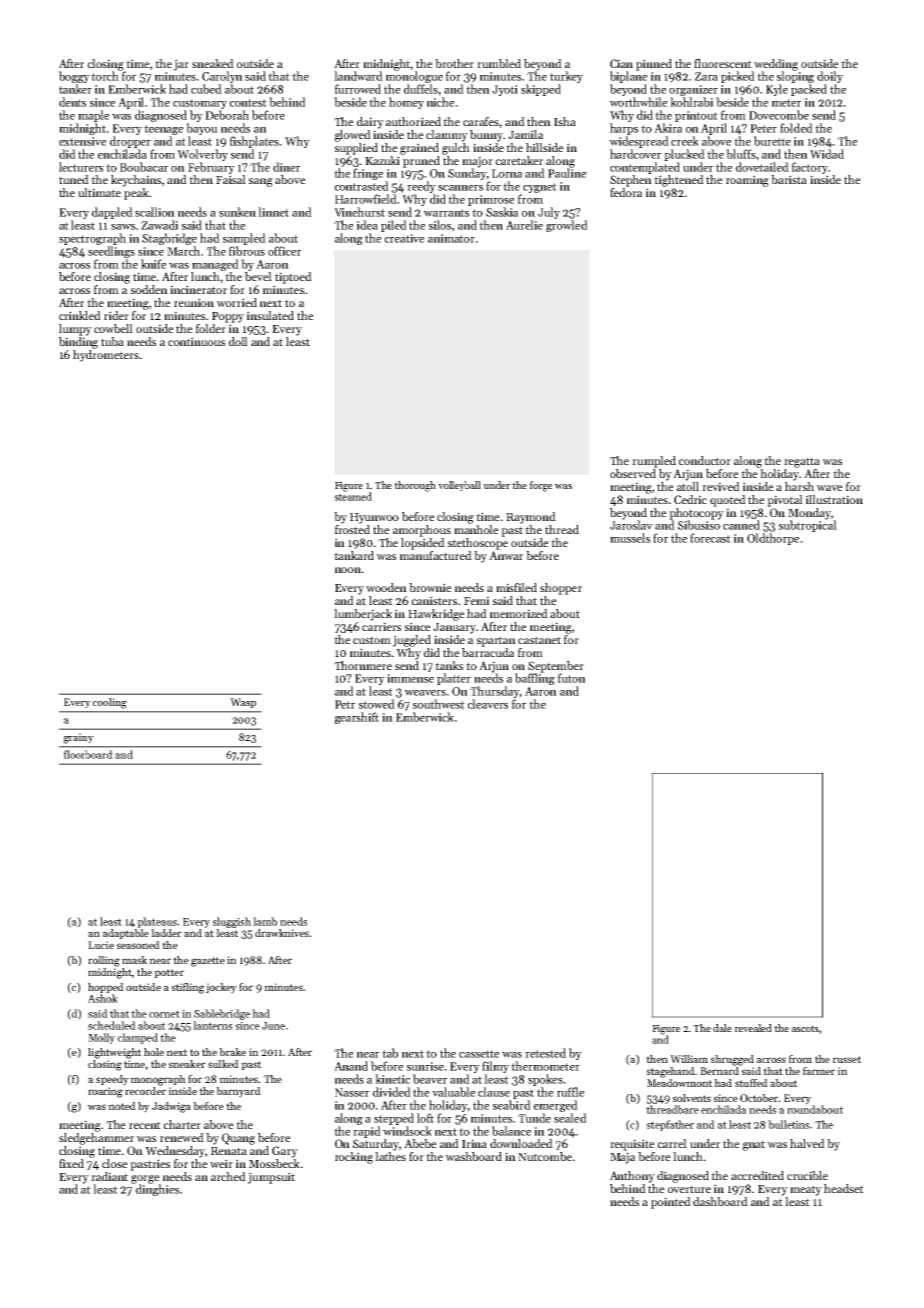 The height and width of the screenshot is (1308, 924). Describe the element at coordinates (632, 1177) in the screenshot. I see `Anthony` at that location.
